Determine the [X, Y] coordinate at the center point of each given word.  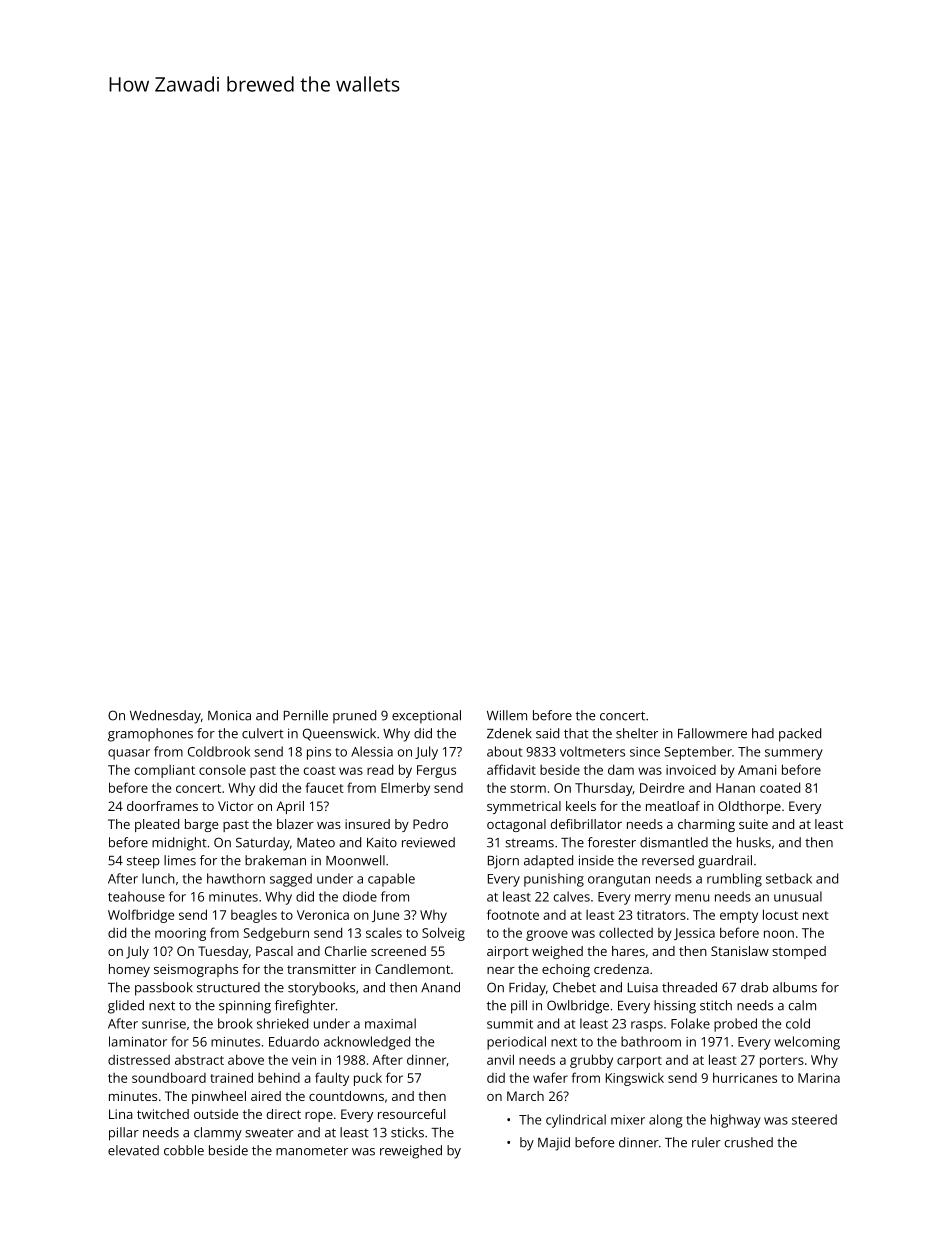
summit [510, 1024]
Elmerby [405, 789]
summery [794, 754]
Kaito [382, 843]
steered [814, 1119]
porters [782, 1062]
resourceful [411, 1114]
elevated [133, 1150]
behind [279, 1077]
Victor [236, 806]
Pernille [306, 715]
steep [143, 862]
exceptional [426, 717]
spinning [245, 1007]
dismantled [674, 842]
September [698, 753]
